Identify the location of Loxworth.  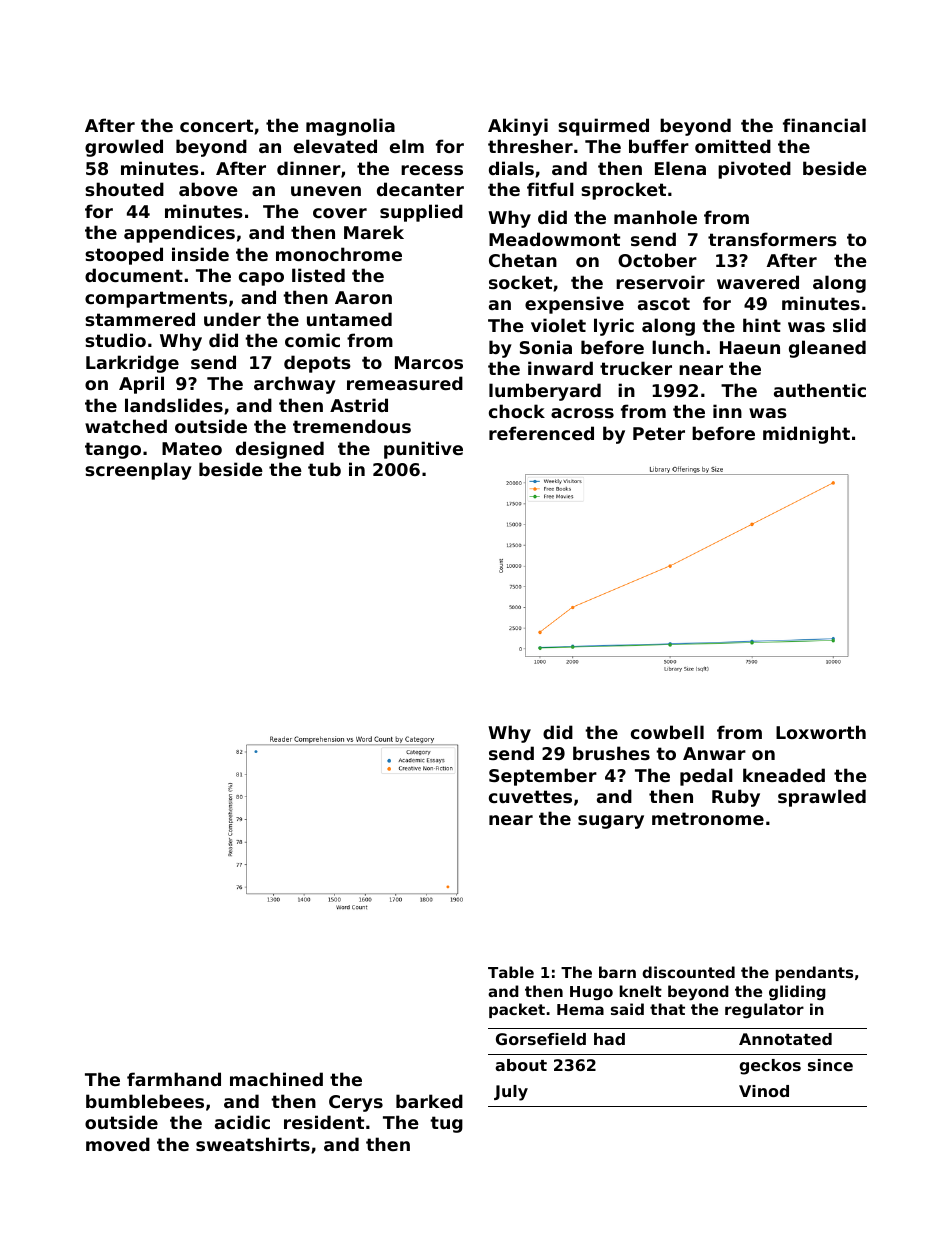
(821, 732).
